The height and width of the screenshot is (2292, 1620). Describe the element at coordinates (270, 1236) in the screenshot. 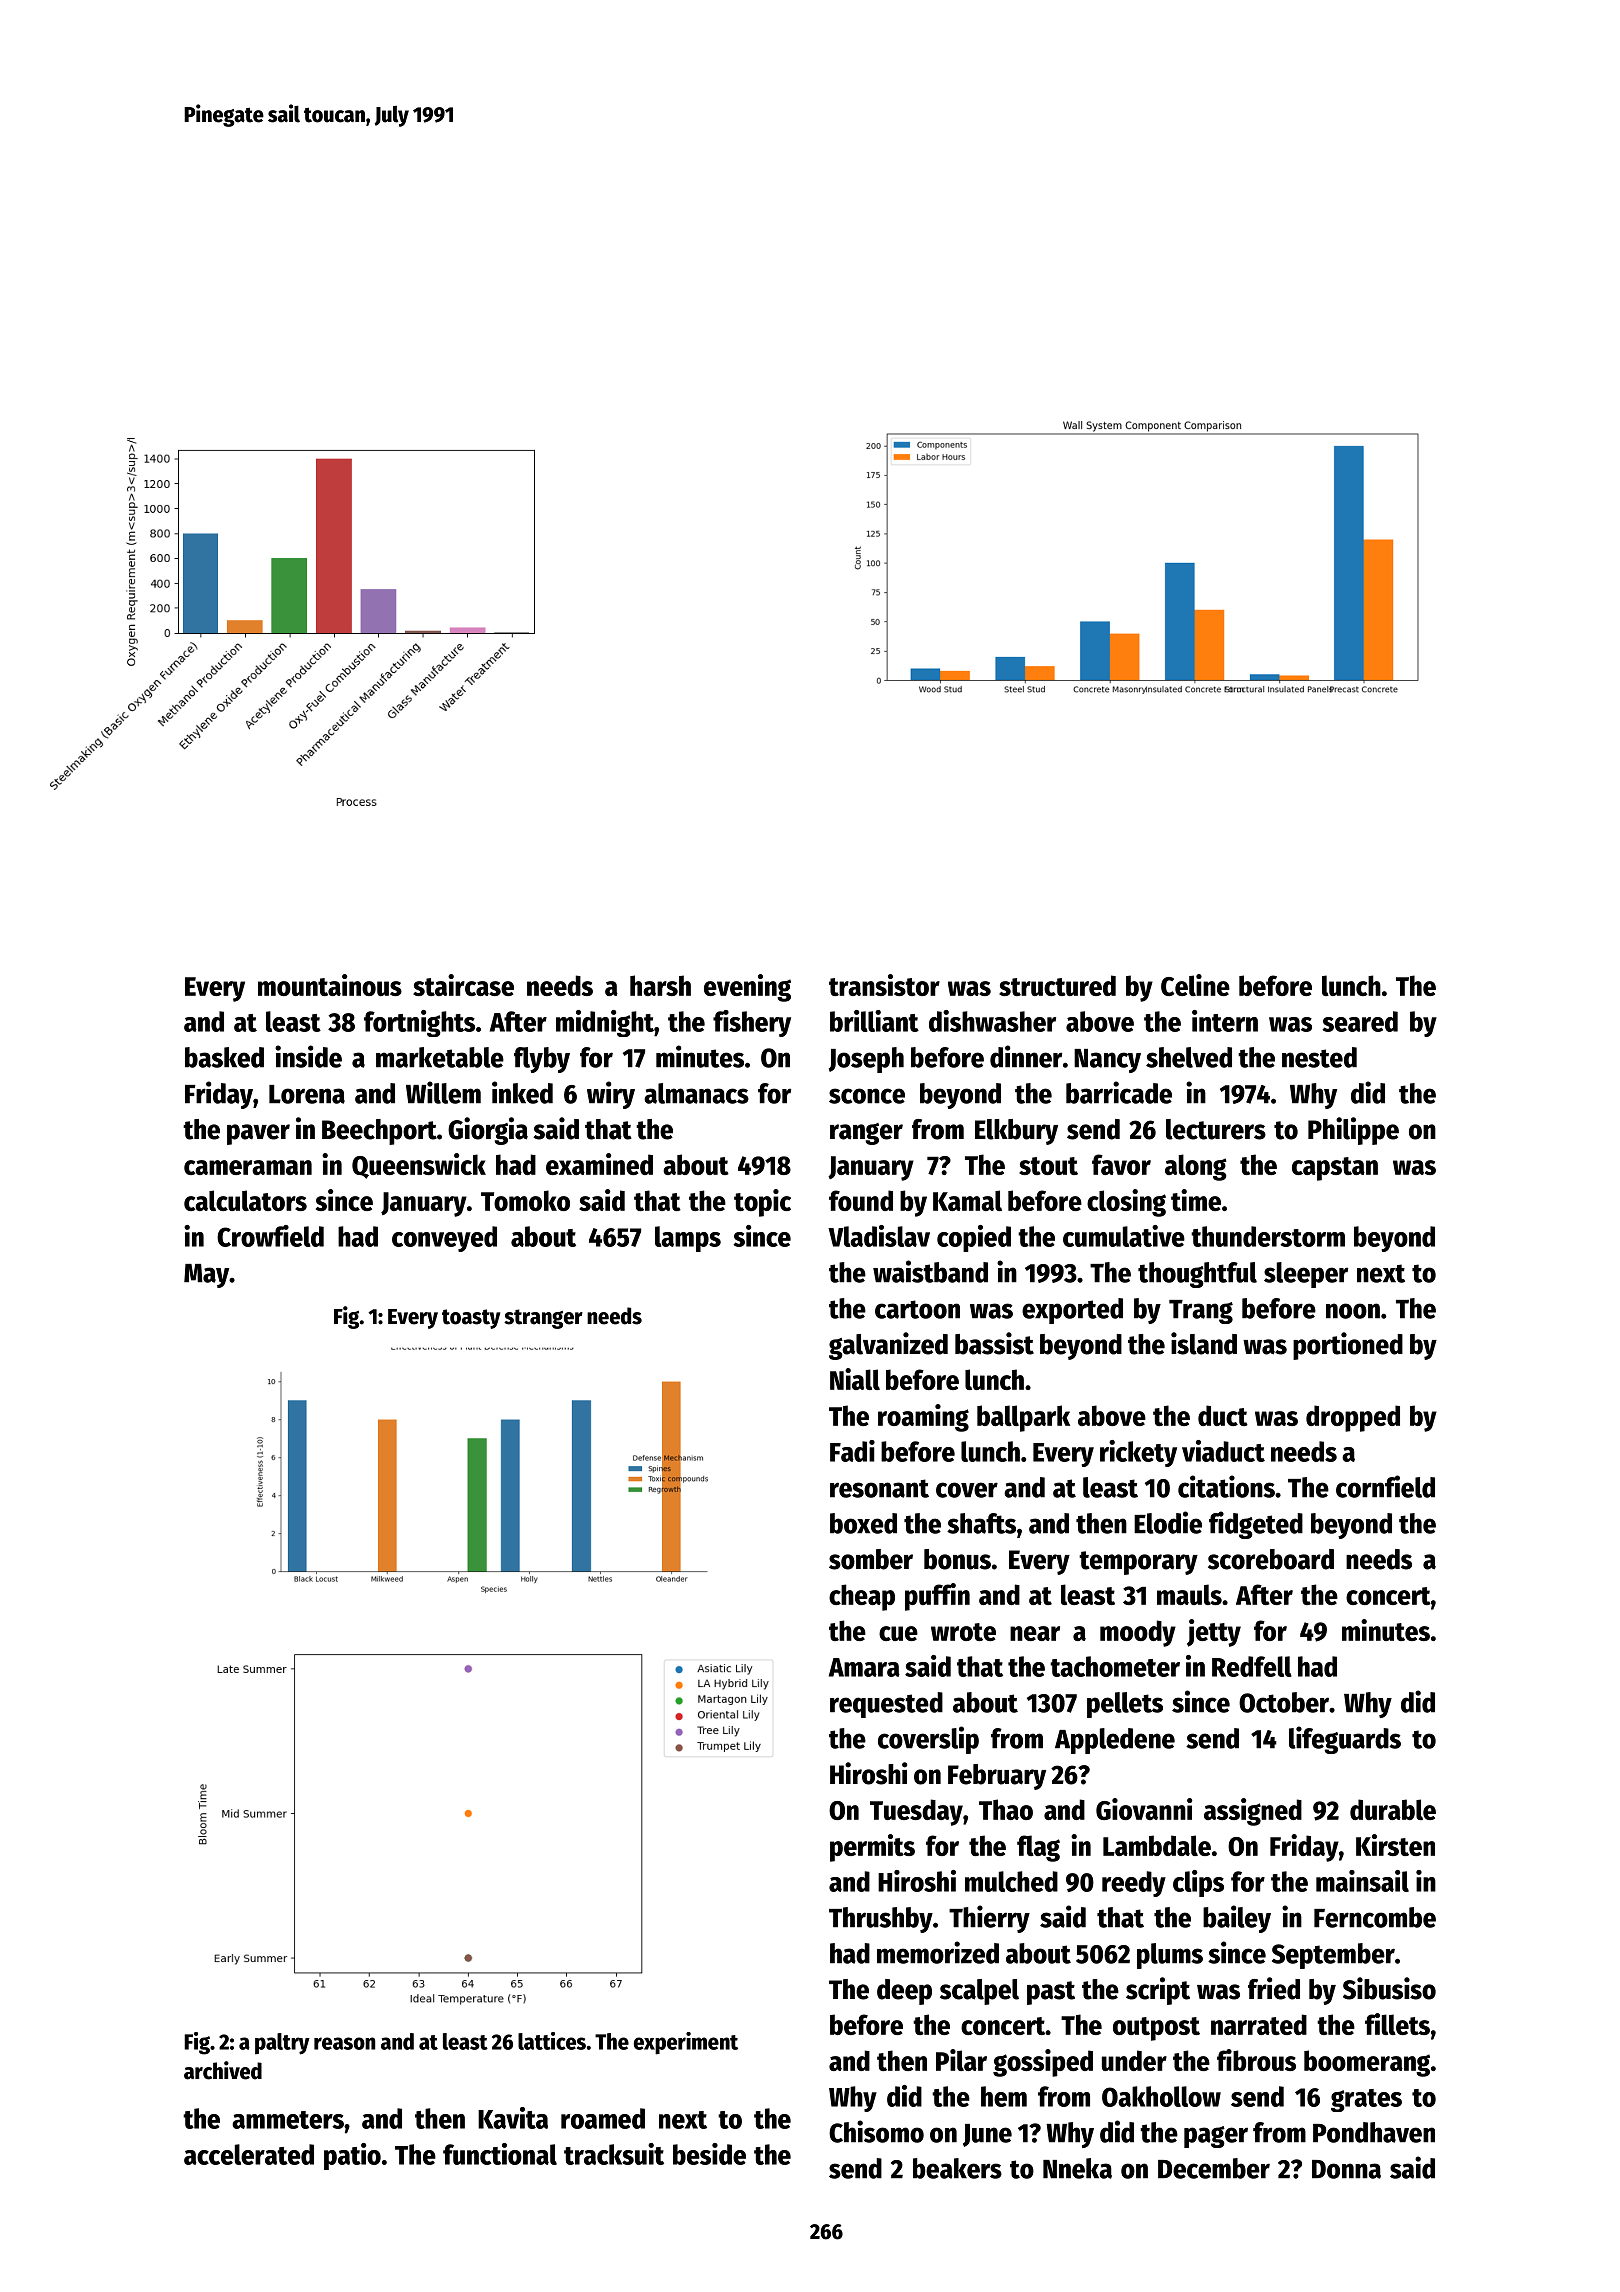

I see `Crowfield` at that location.
